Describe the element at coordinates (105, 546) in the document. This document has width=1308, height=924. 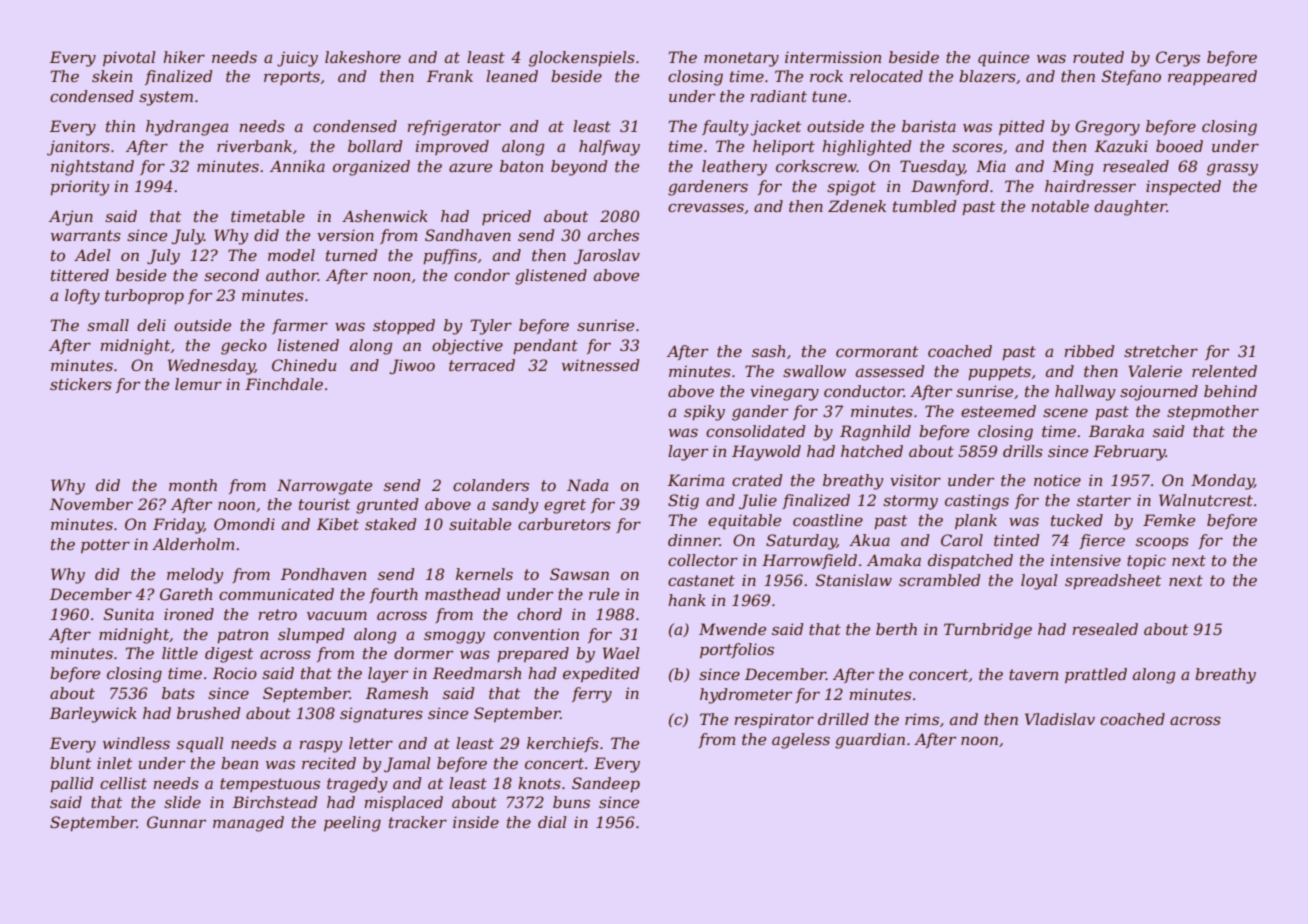
I see `potter` at that location.
